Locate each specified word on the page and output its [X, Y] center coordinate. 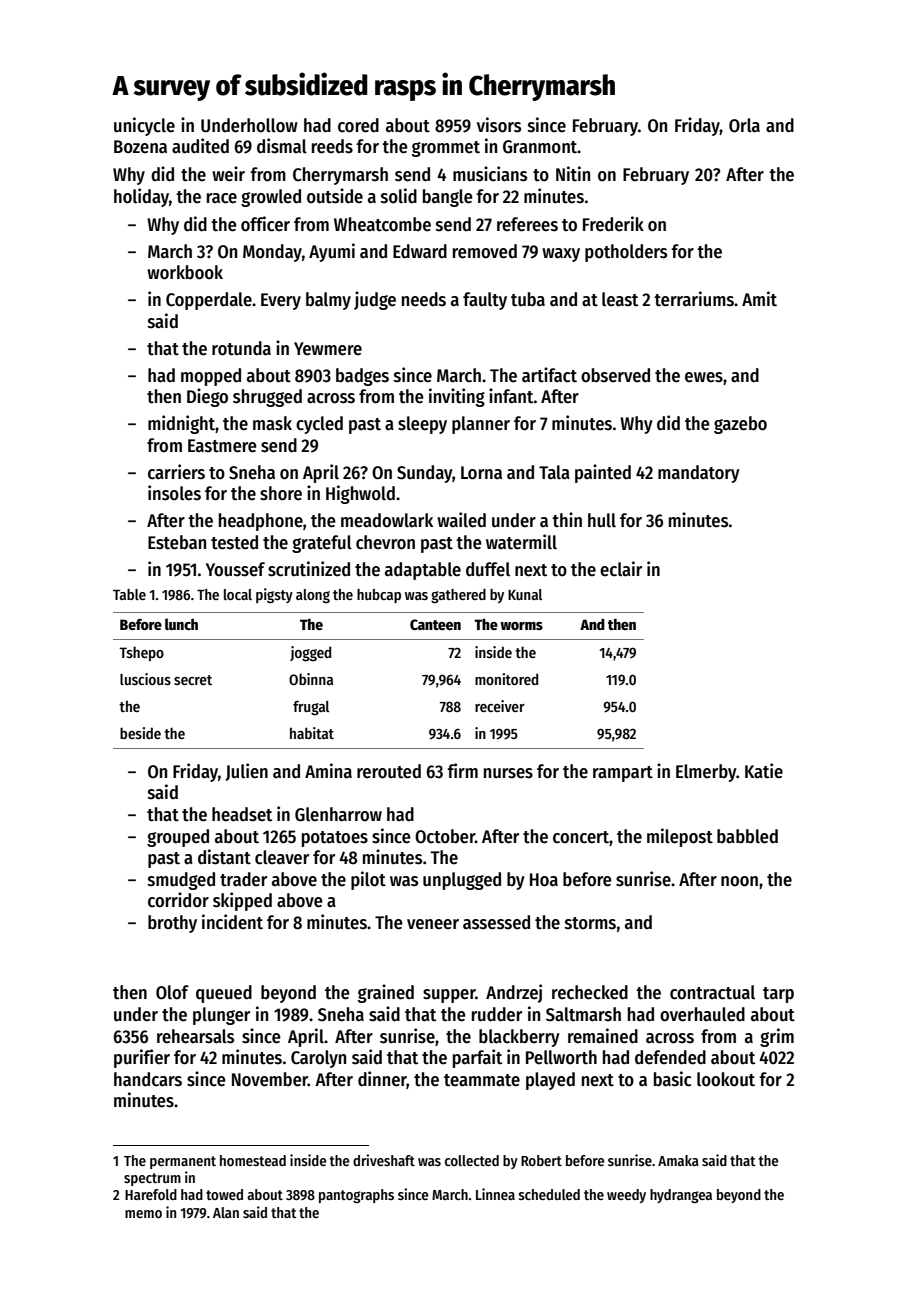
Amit [759, 299]
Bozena [140, 147]
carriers [176, 472]
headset [242, 814]
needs [424, 299]
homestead [253, 1160]
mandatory [699, 474]
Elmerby [706, 773]
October [445, 836]
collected [472, 1160]
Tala [554, 472]
